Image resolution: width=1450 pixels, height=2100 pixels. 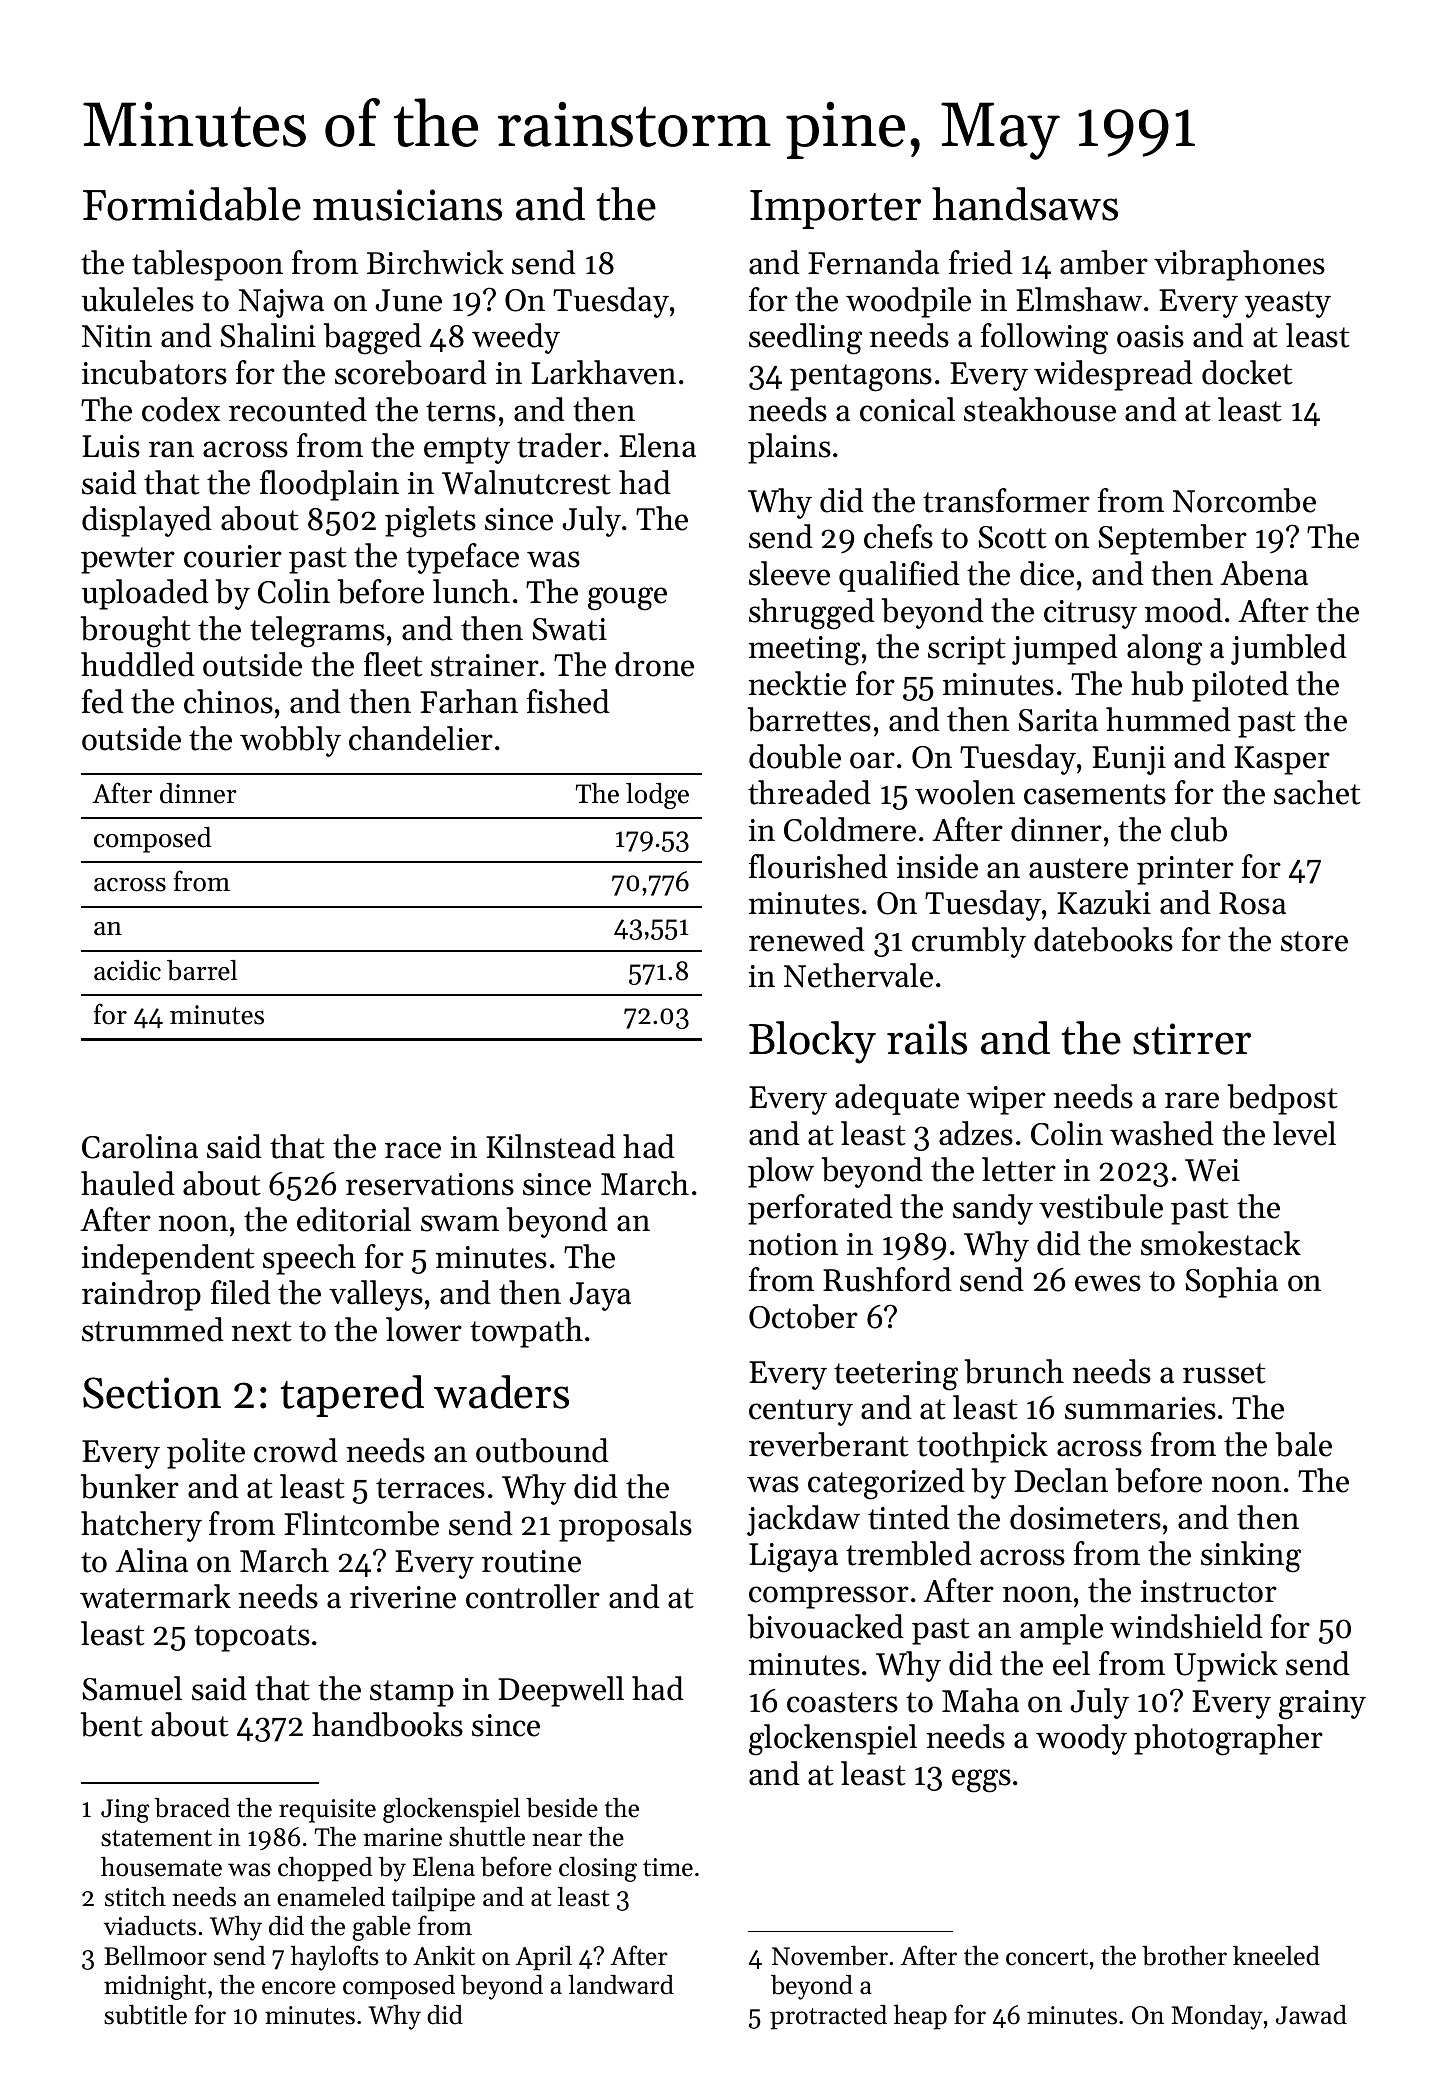 What do you see at coordinates (907, 409) in the document?
I see `conical` at bounding box center [907, 409].
